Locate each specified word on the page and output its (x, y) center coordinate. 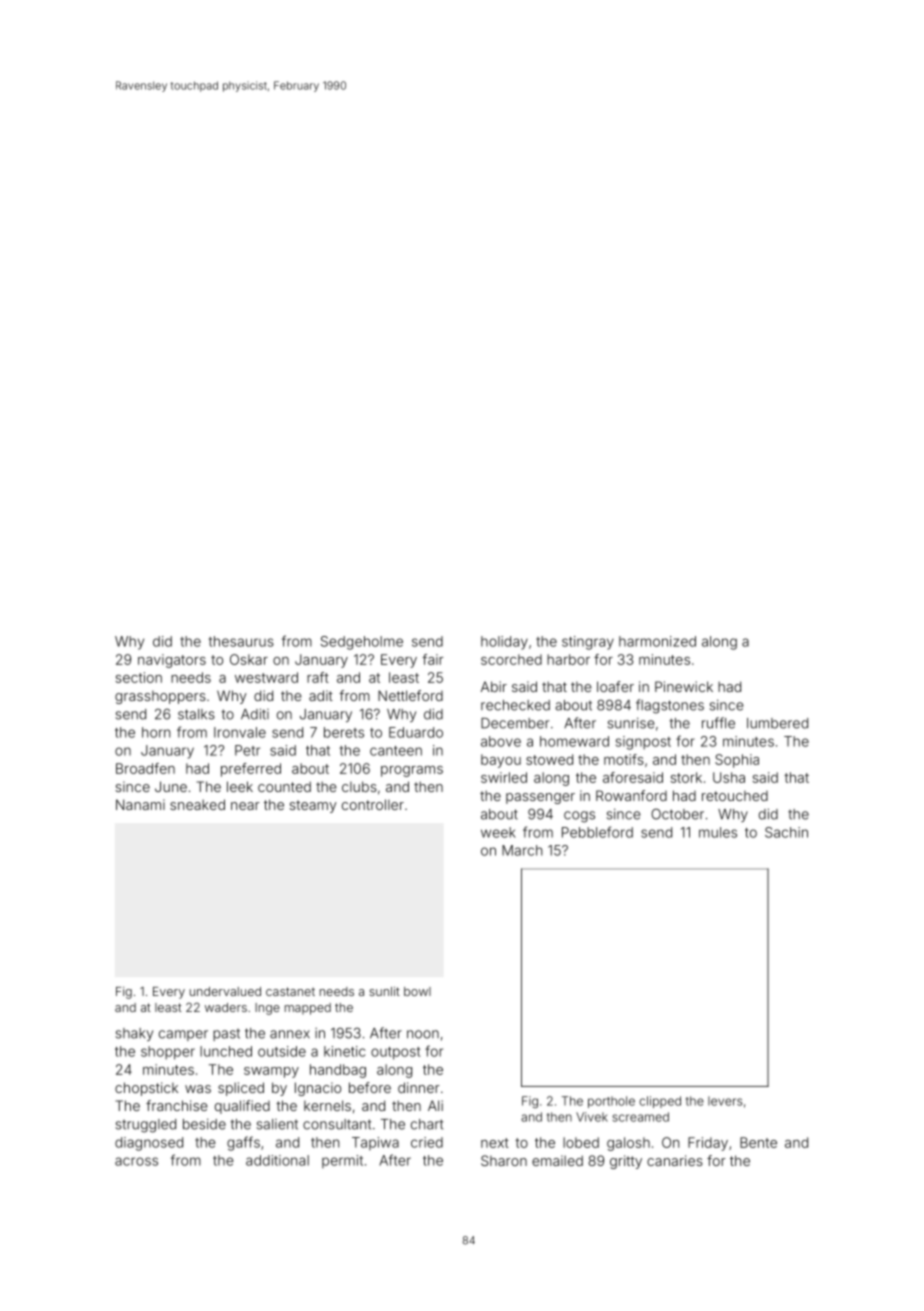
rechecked (515, 705)
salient (277, 1124)
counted (284, 786)
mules (718, 832)
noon (423, 1034)
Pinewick (684, 686)
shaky (134, 1034)
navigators (172, 661)
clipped (660, 1102)
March (522, 850)
